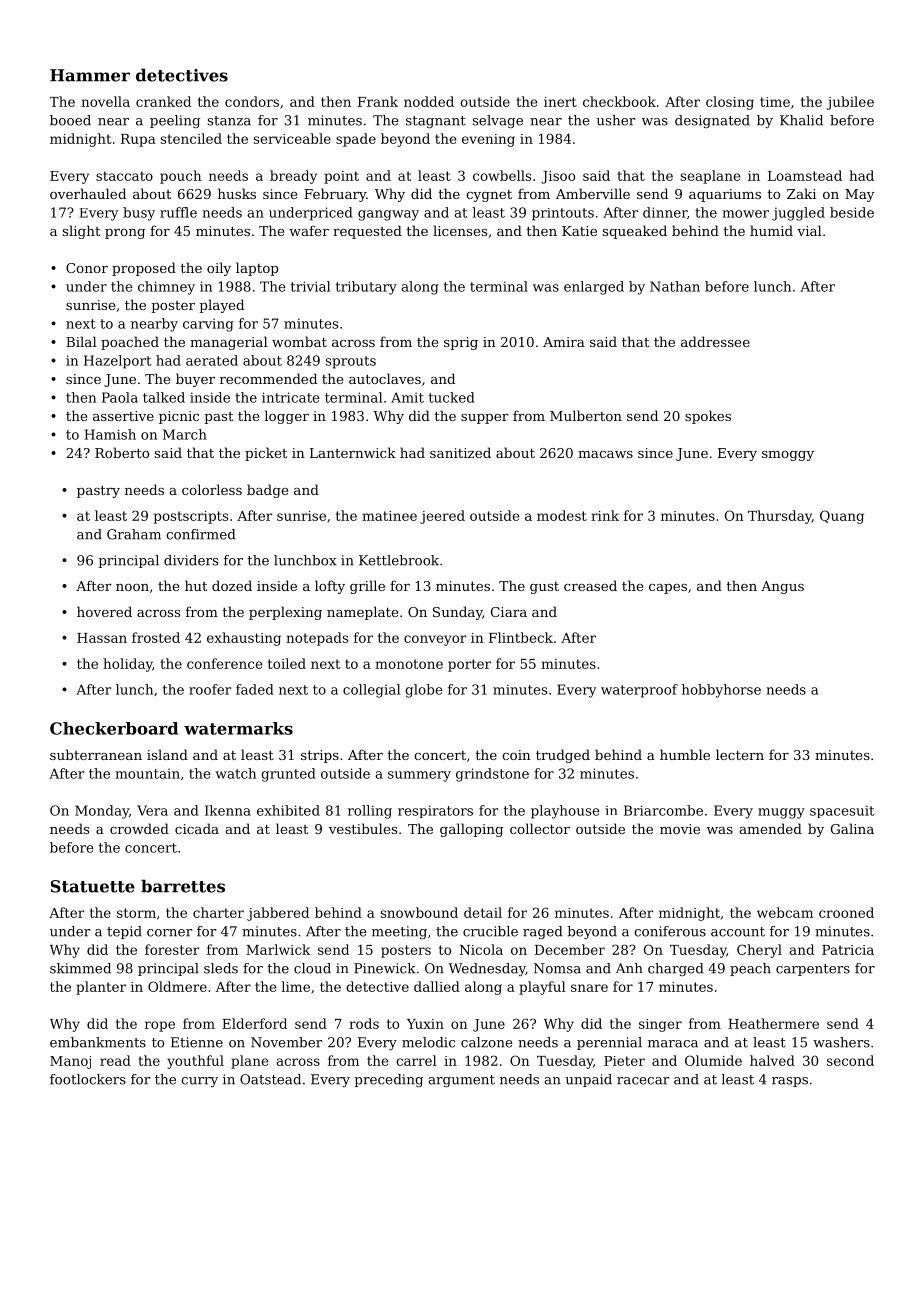 This screenshot has width=924, height=1308. I want to click on argument, so click(461, 1081).
